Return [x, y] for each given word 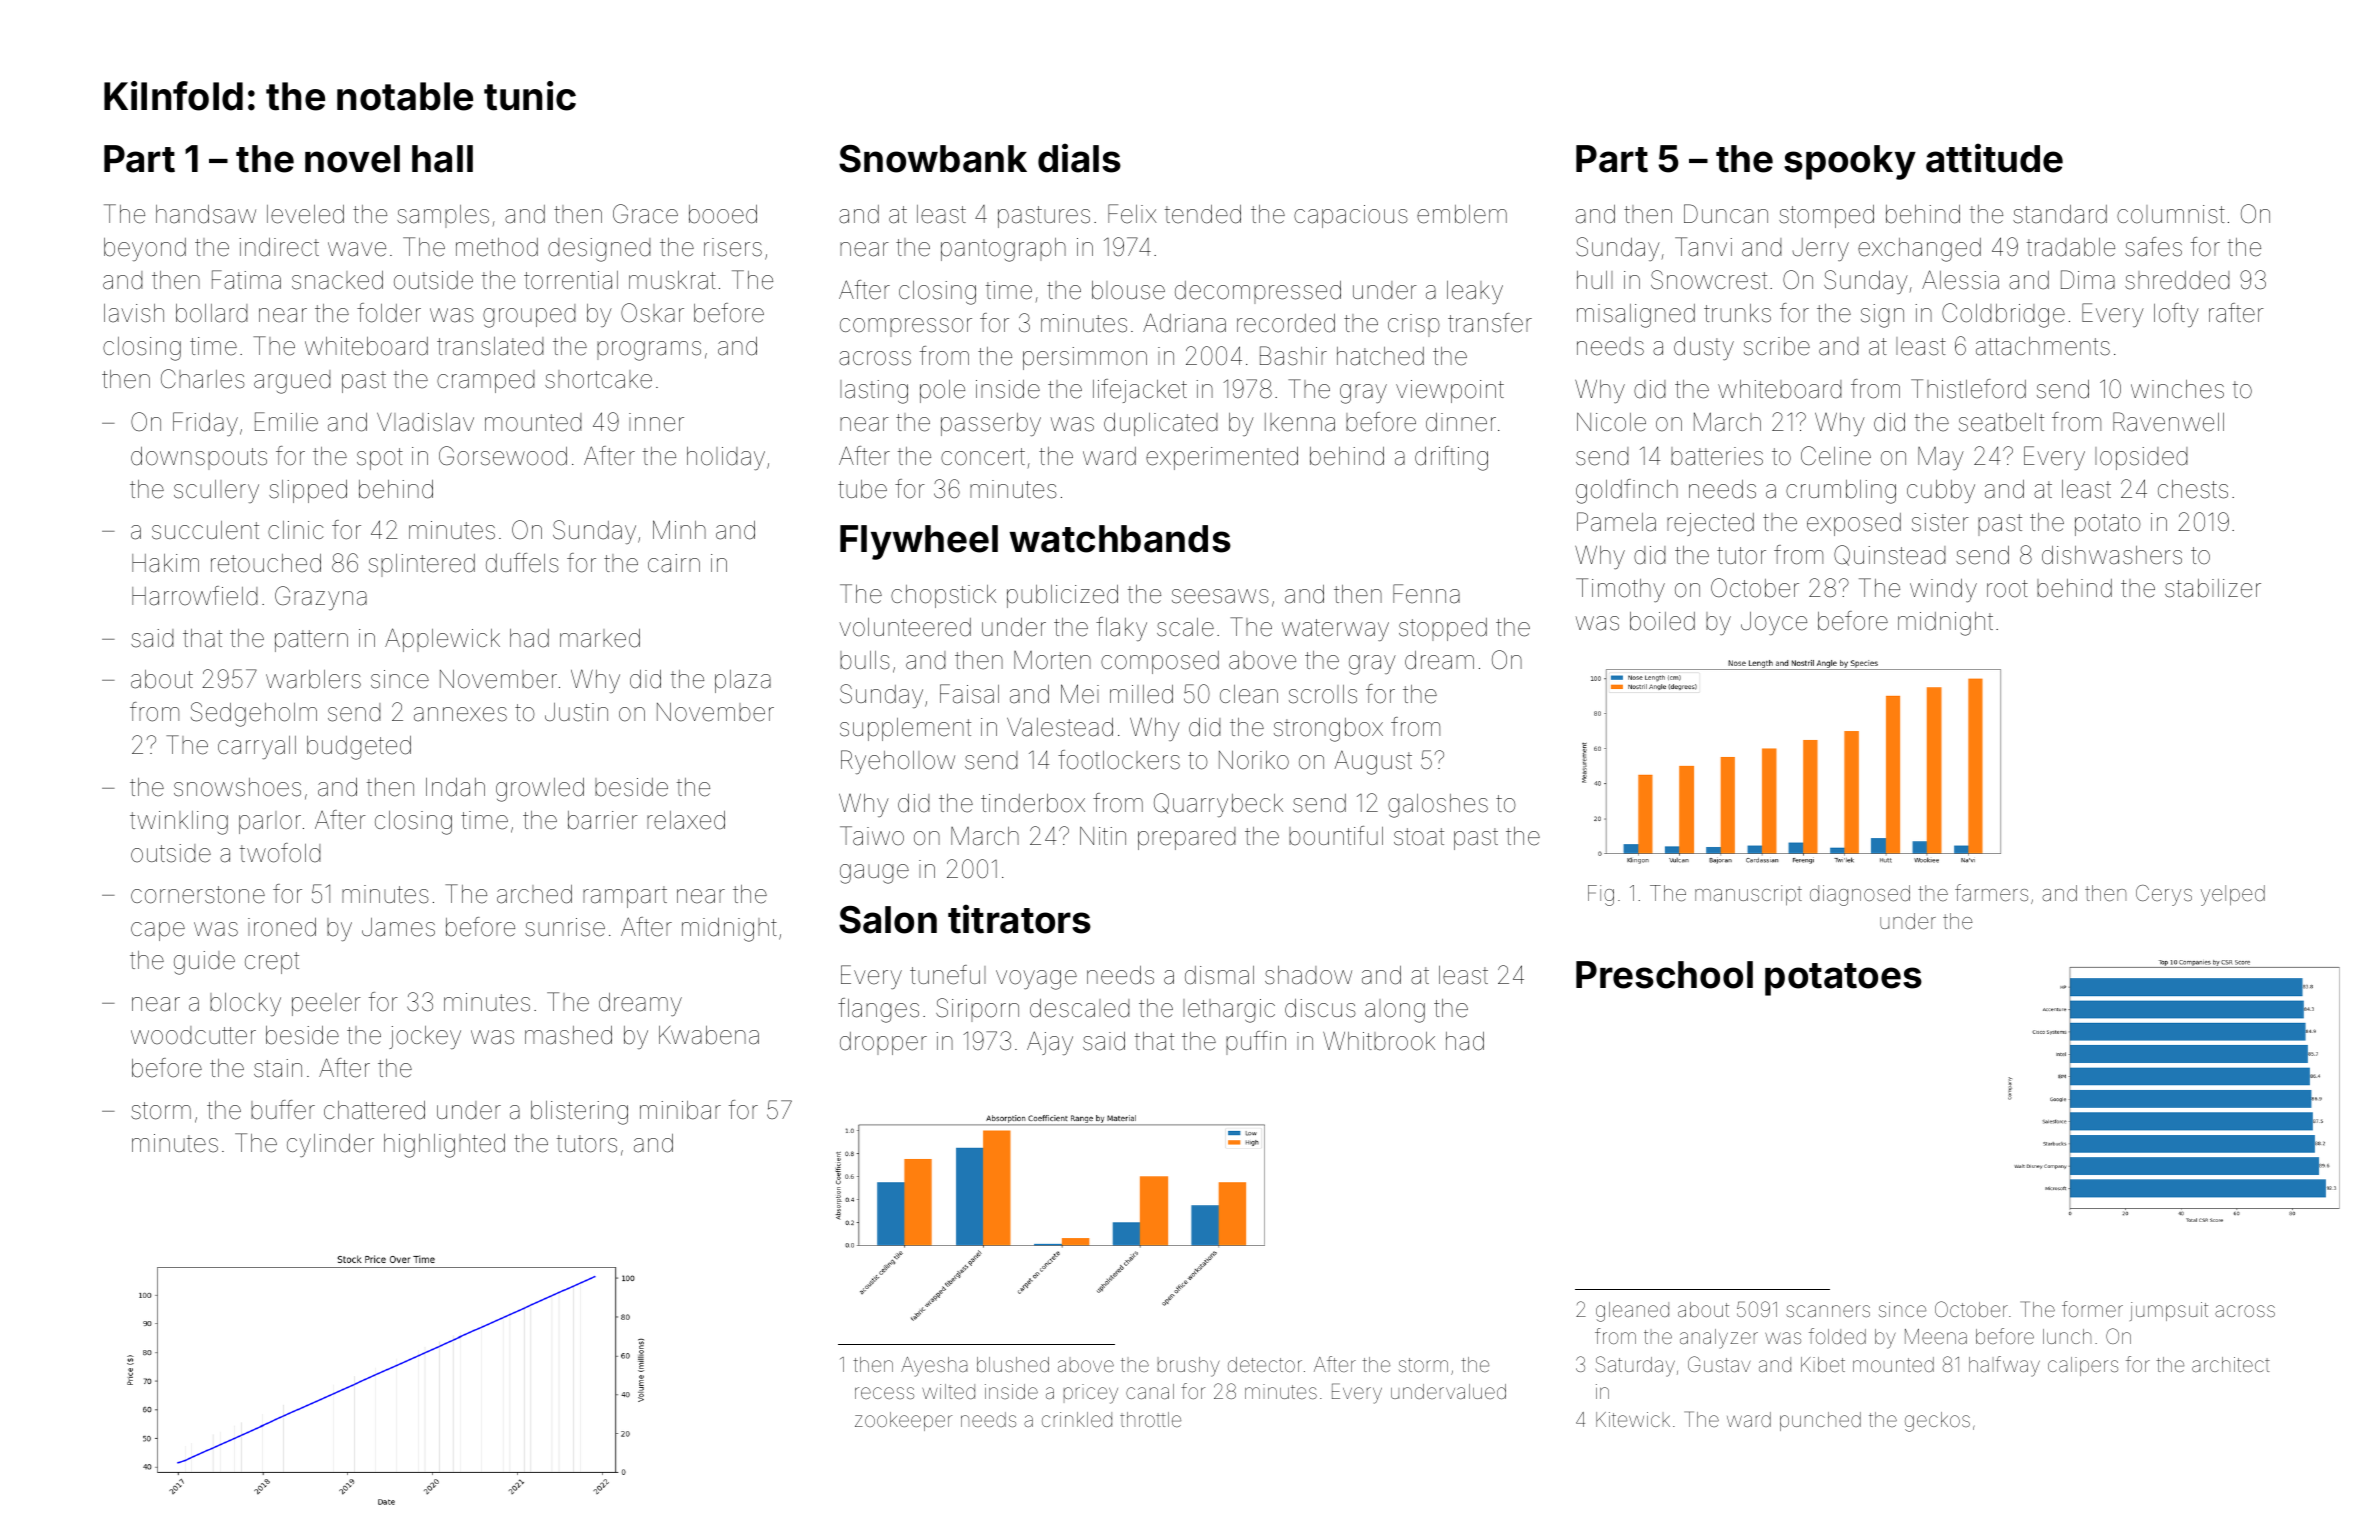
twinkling [179, 823]
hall [442, 159]
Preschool [1664, 975]
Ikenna [1300, 422]
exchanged [1919, 250]
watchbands [1120, 539]
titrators [1019, 919]
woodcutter [193, 1035]
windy [1943, 591]
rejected [1710, 524]
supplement [905, 729]
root [2007, 589]
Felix [1132, 214]
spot [380, 459]
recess [884, 1393]
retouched [266, 563]
